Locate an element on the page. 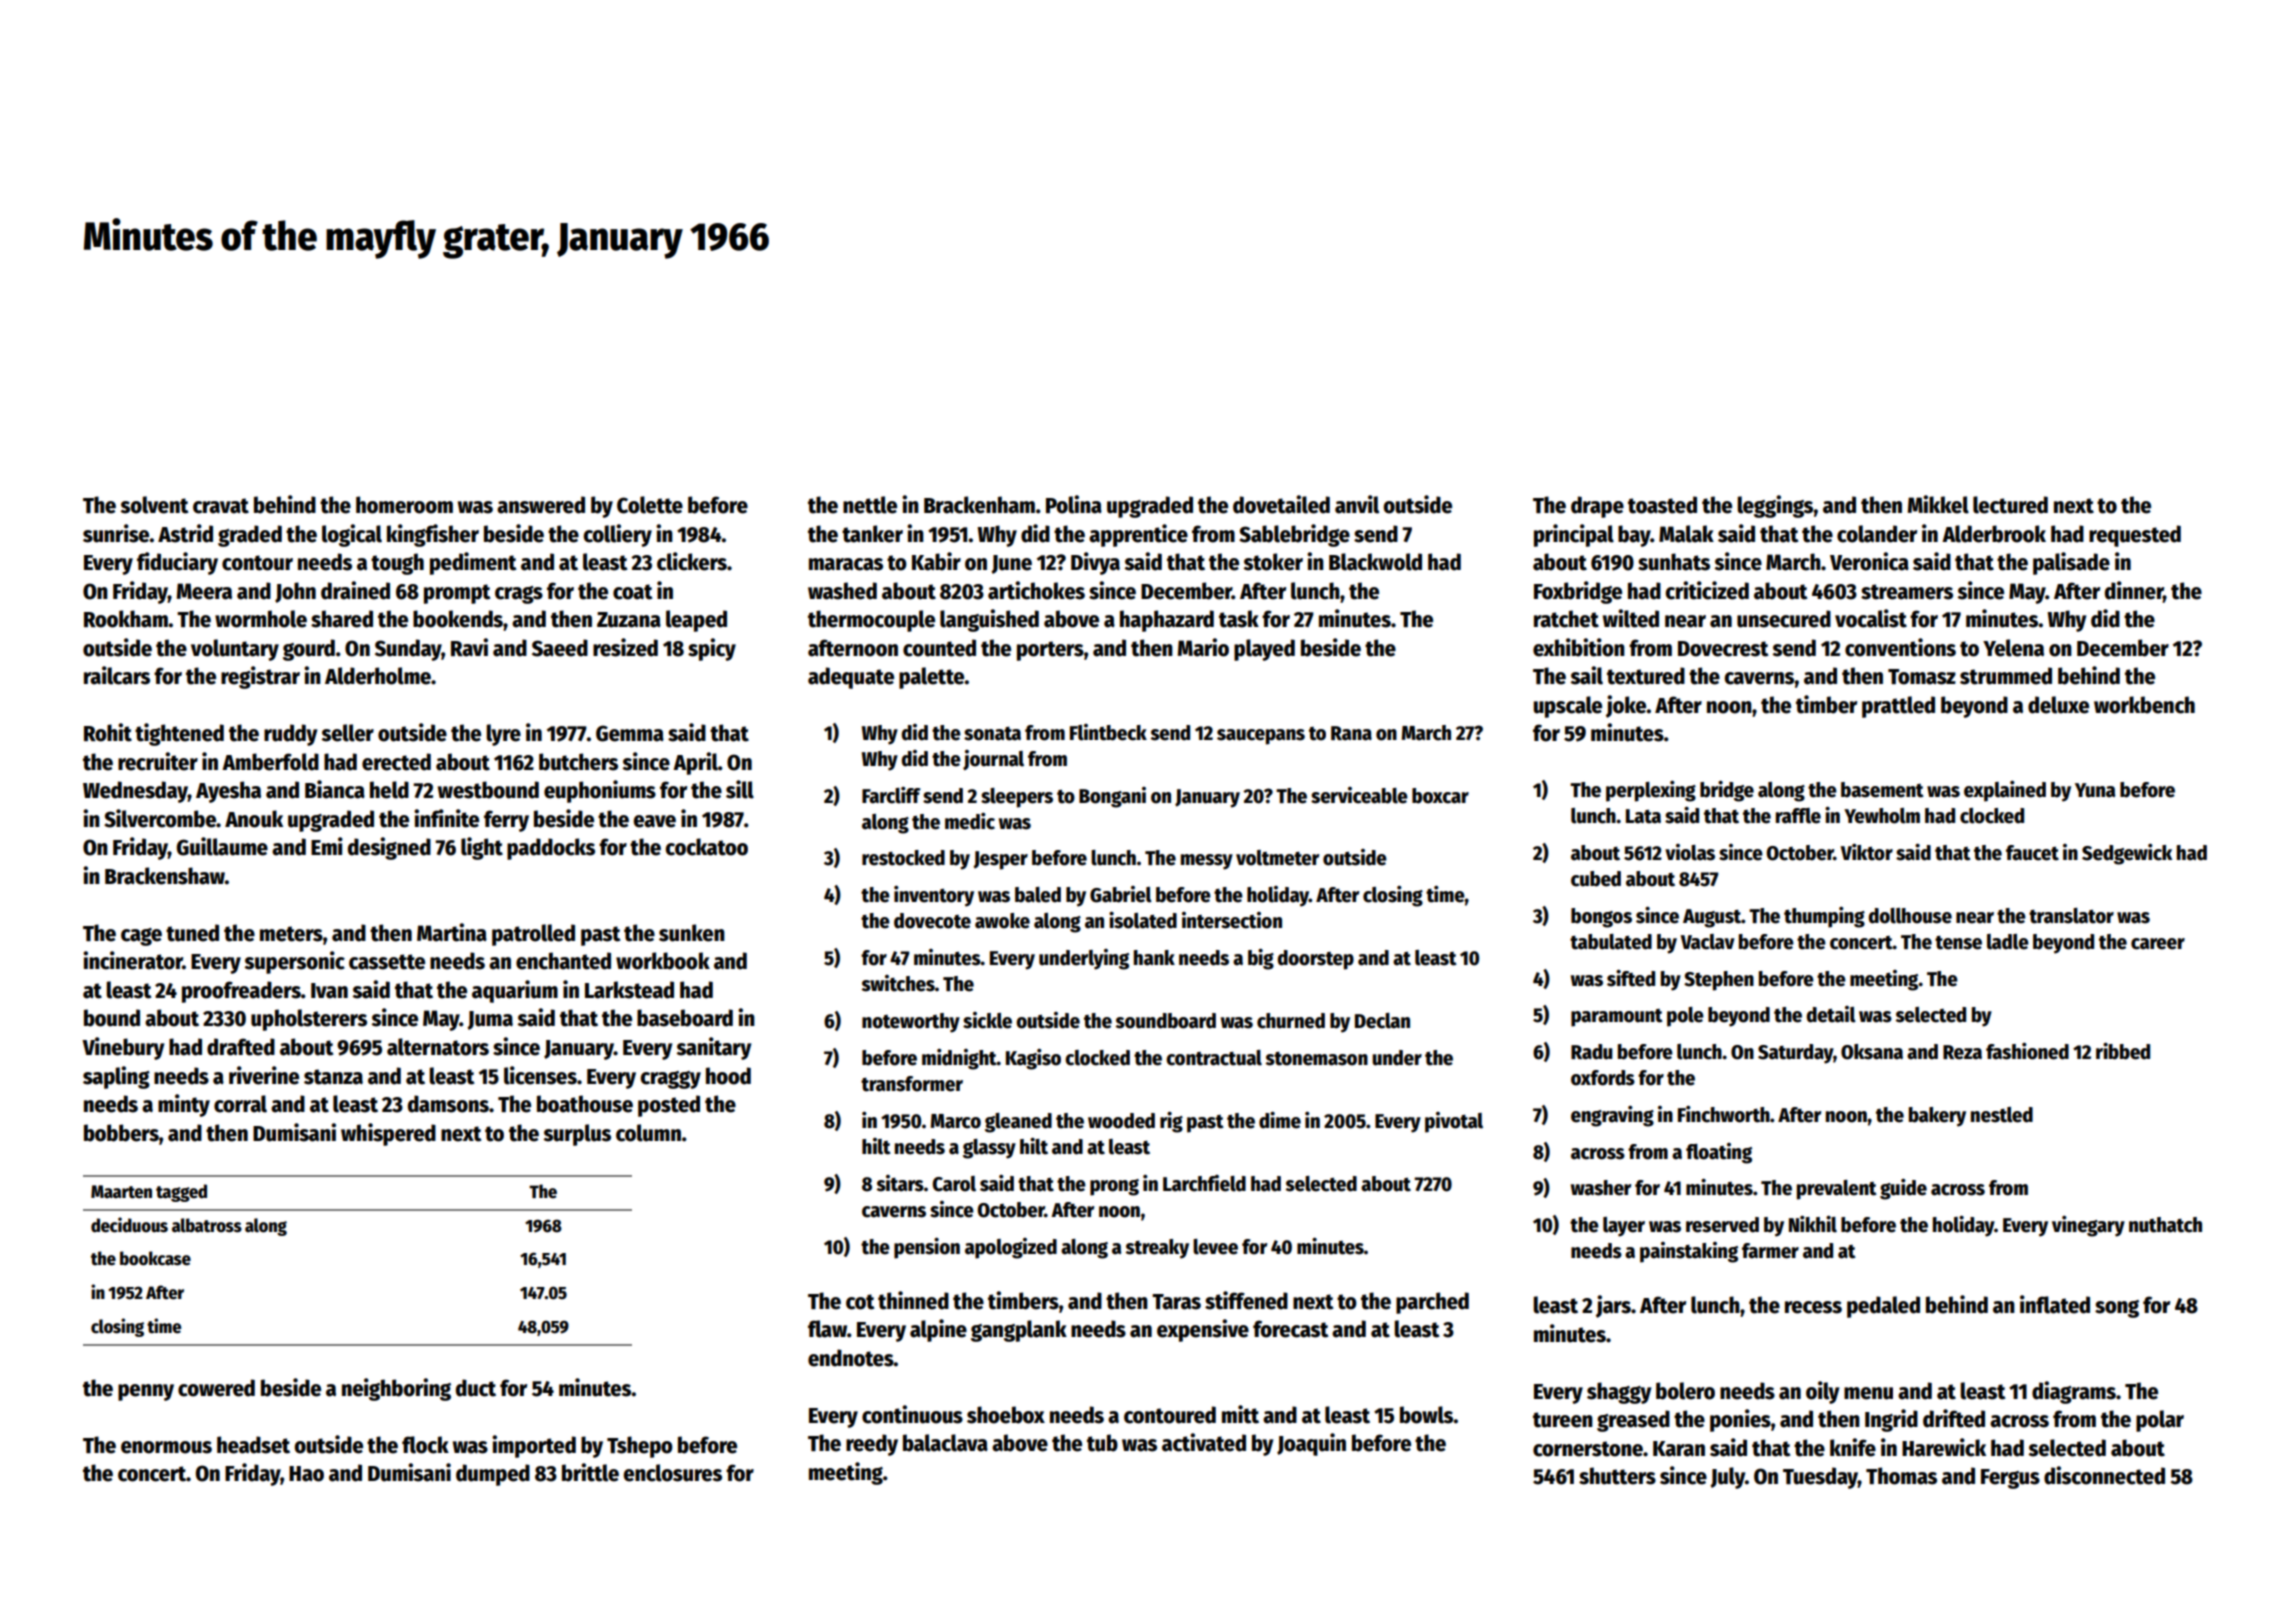  diagrams is located at coordinates (2074, 1392).
